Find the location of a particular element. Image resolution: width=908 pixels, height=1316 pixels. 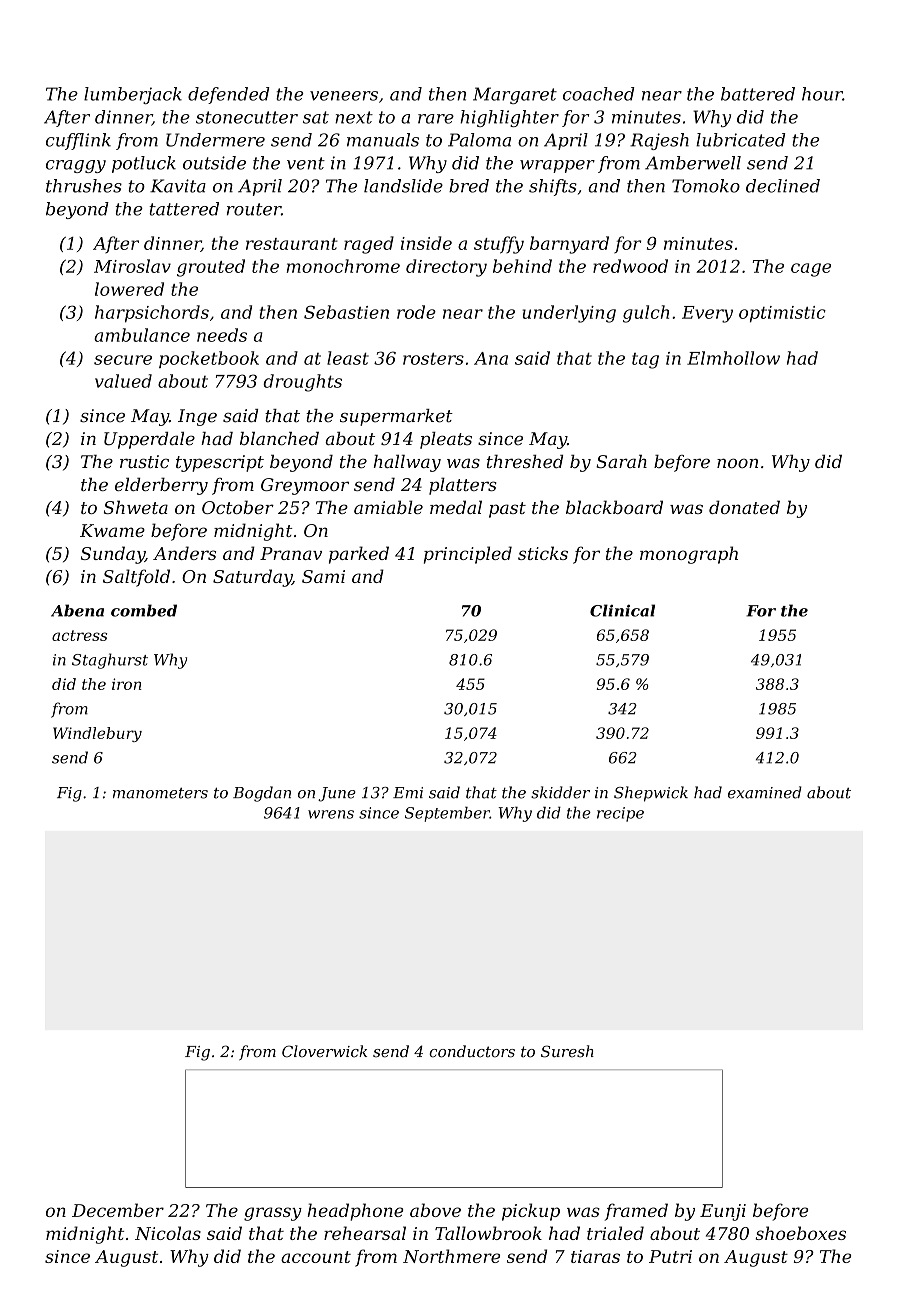

wrens is located at coordinates (331, 814).
